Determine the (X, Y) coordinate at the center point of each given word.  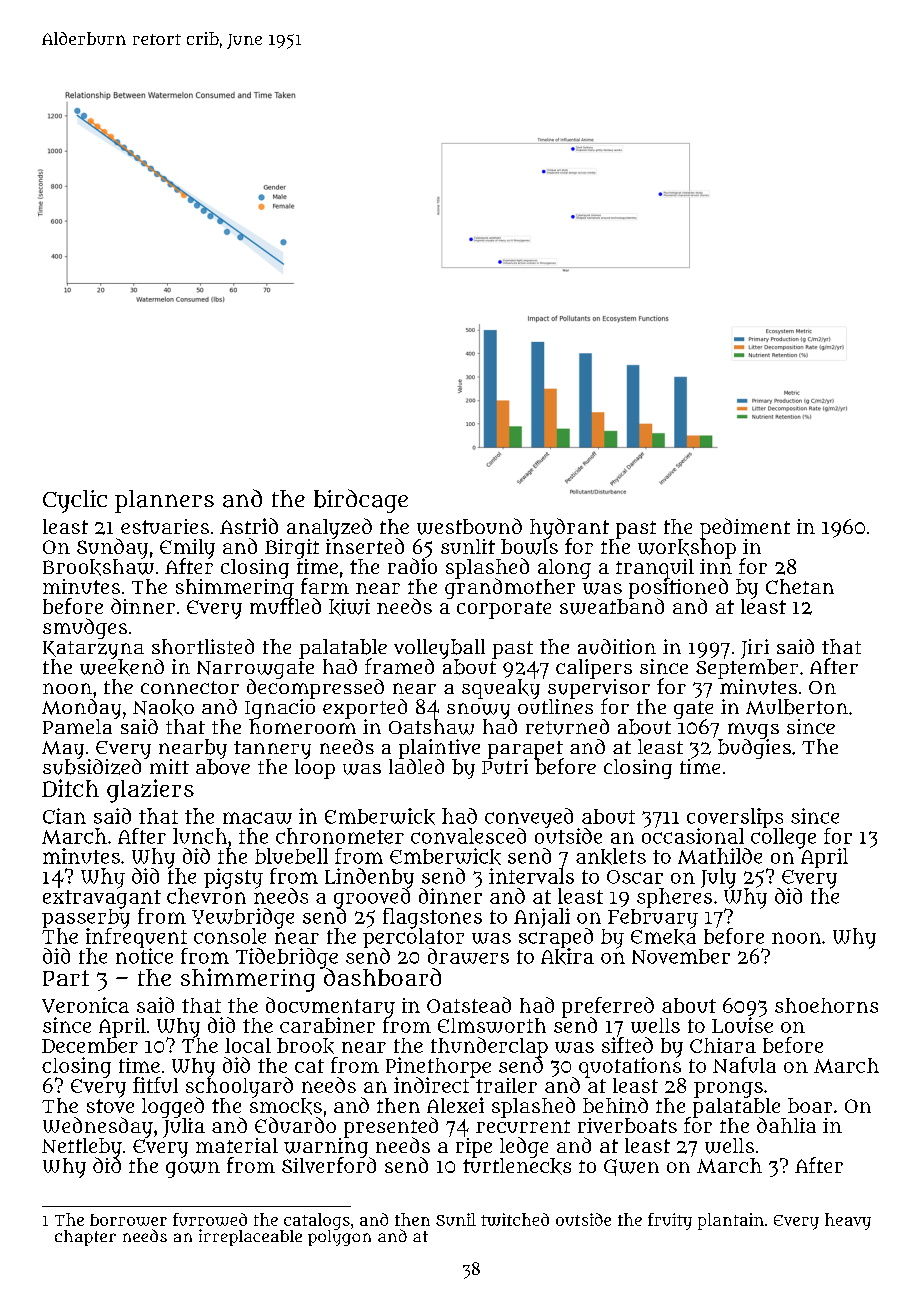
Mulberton (797, 707)
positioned (678, 589)
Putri (505, 766)
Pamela (77, 726)
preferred (608, 1007)
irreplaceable (250, 1237)
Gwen (631, 1167)
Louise (742, 1025)
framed (399, 666)
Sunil (456, 1219)
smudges (85, 628)
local (248, 1045)
